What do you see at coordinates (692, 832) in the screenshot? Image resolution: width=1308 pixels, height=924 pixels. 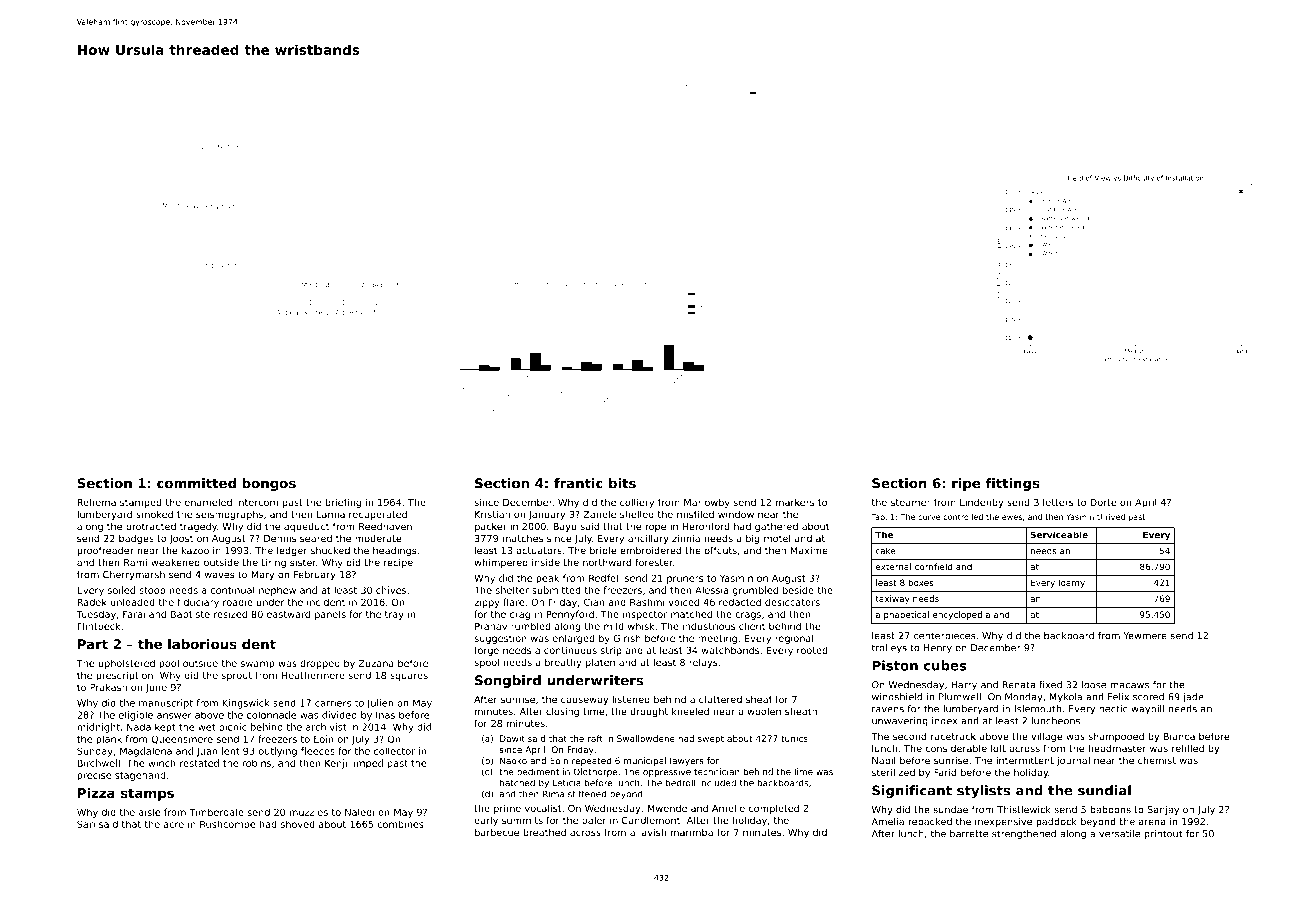 I see `marimba` at bounding box center [692, 832].
